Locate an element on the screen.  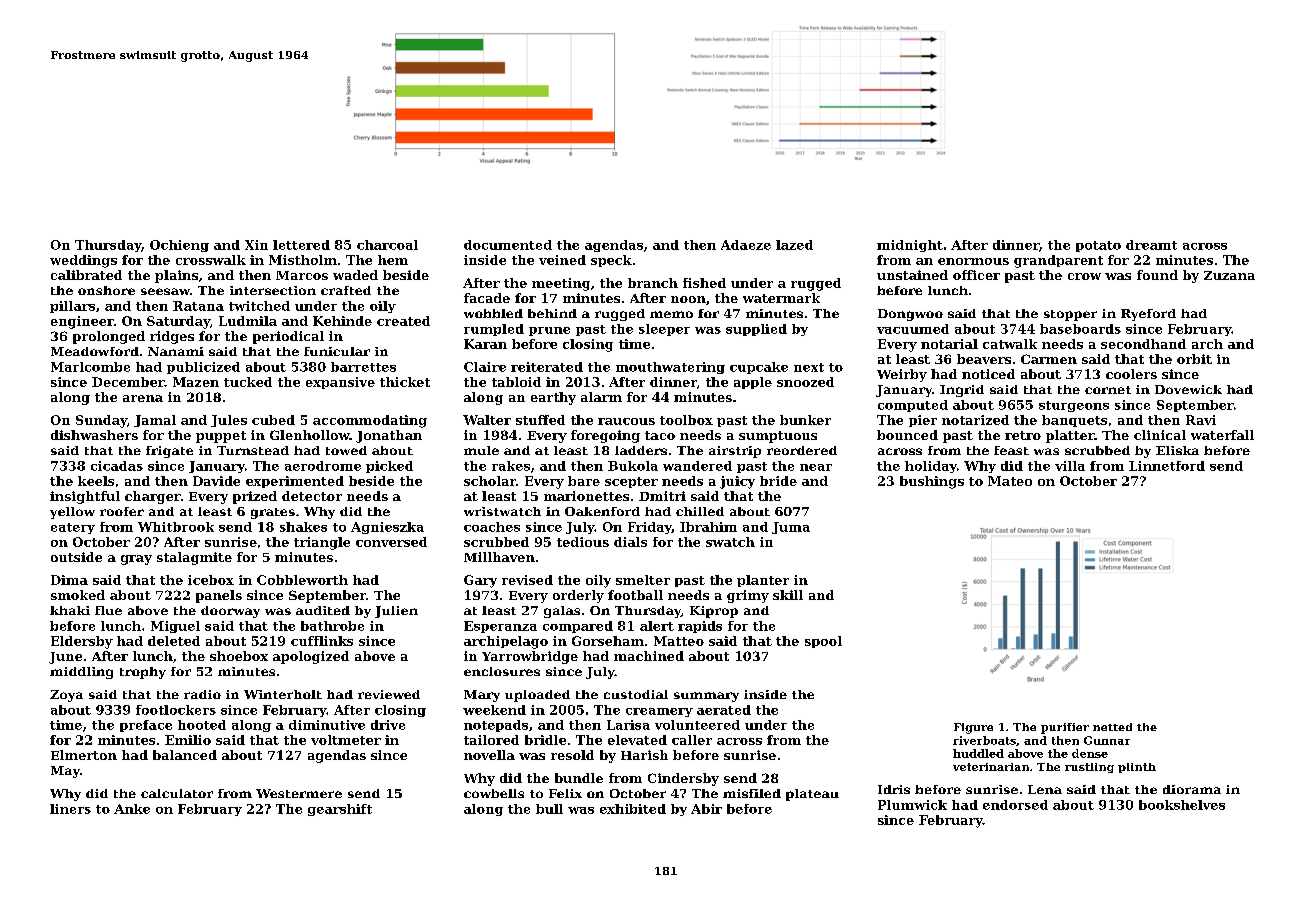
onshore is located at coordinates (106, 290).
